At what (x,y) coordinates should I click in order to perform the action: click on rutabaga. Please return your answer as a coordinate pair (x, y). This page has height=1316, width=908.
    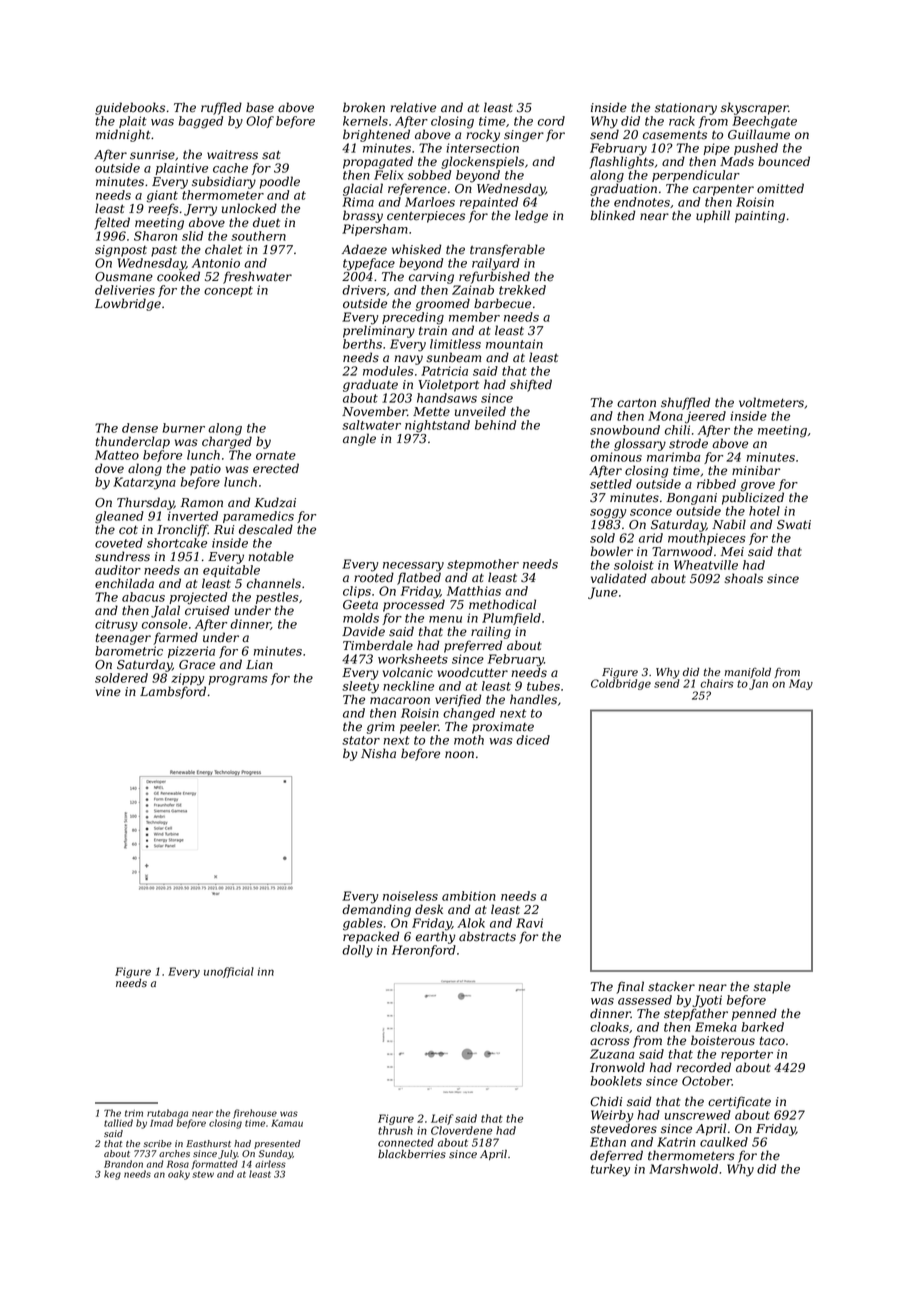
    Looking at the image, I should click on (167, 1114).
